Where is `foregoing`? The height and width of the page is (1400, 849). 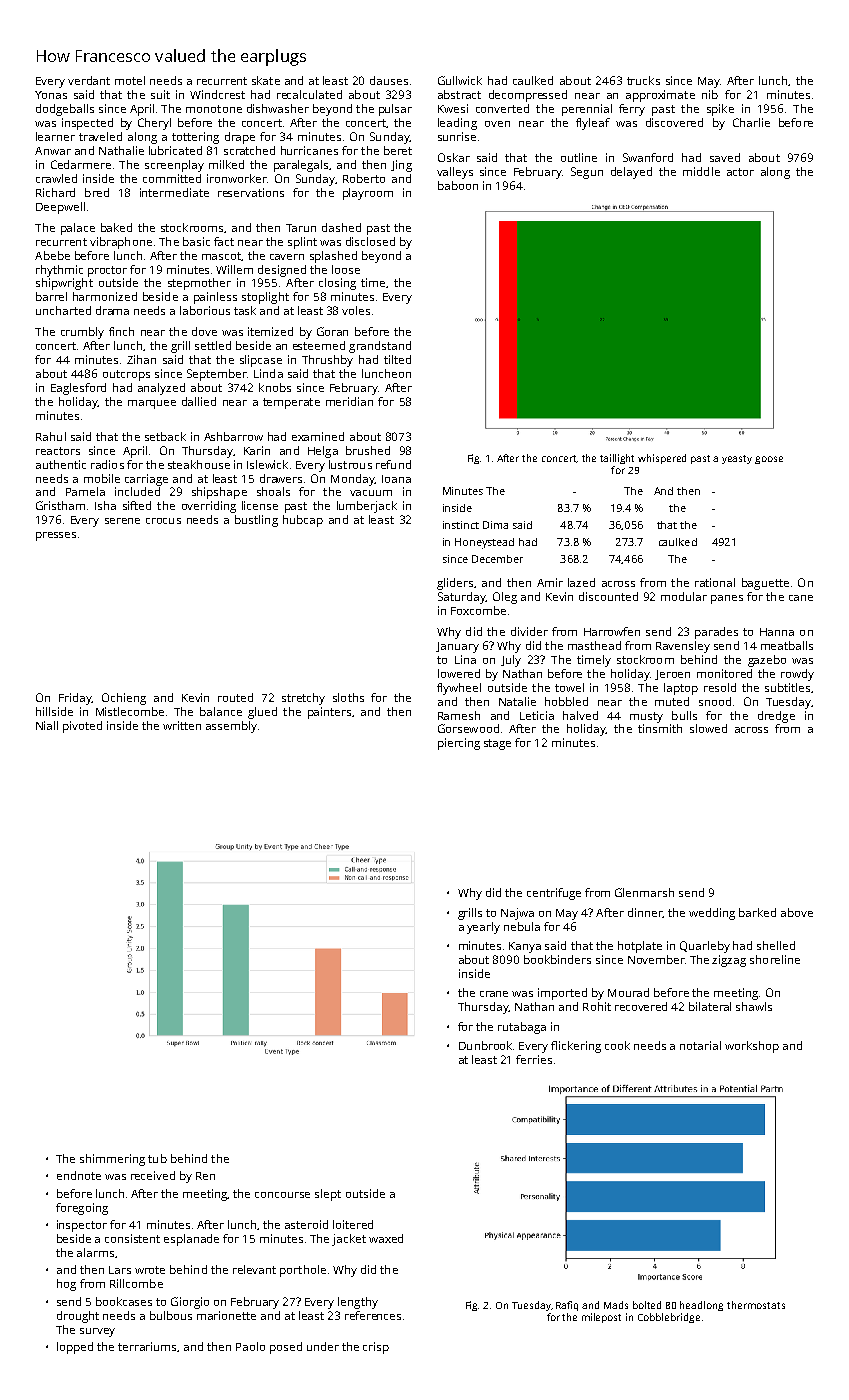 foregoing is located at coordinates (82, 1209).
